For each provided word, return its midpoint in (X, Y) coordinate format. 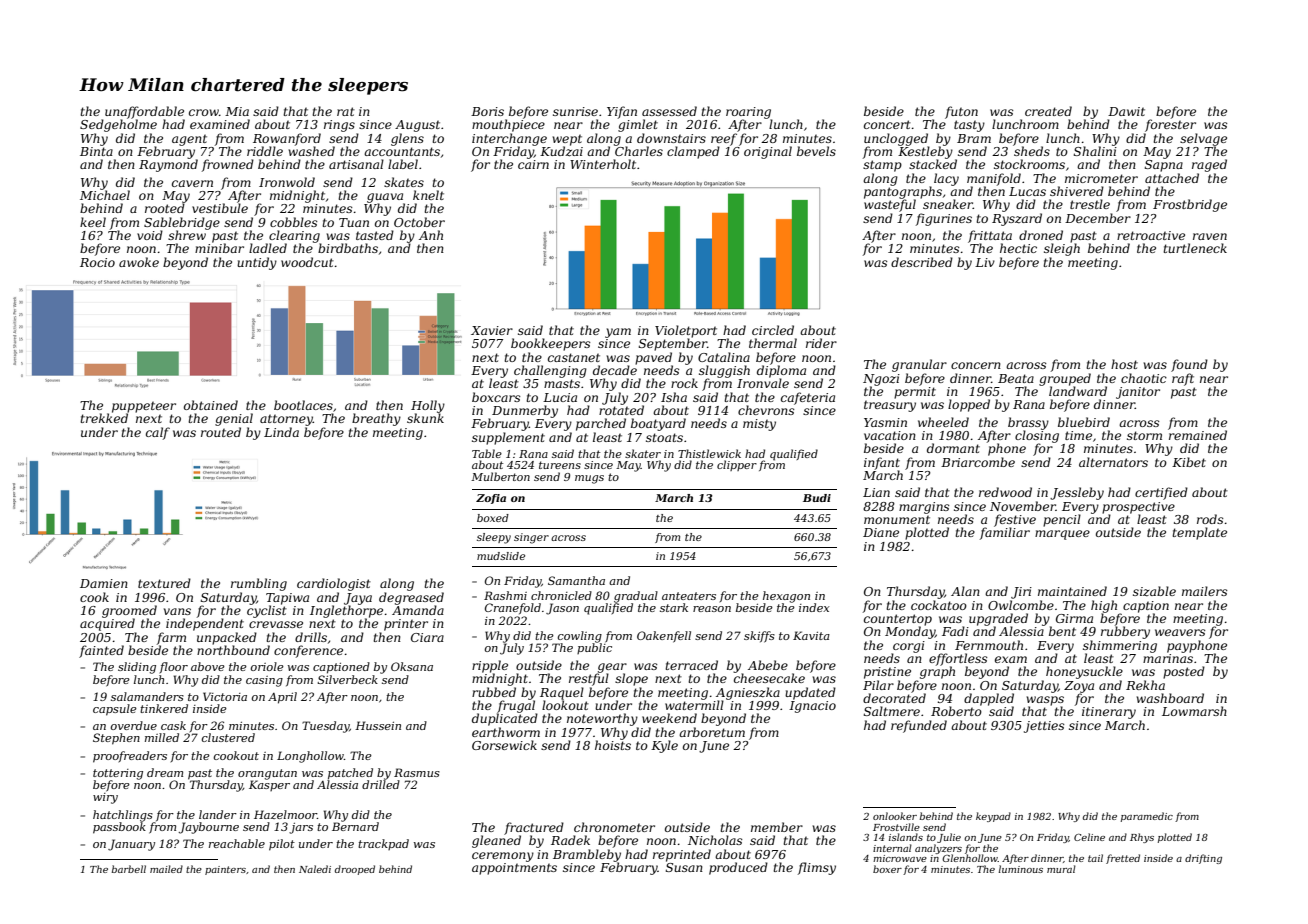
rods (1210, 519)
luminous (1020, 869)
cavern (192, 183)
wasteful (890, 205)
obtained (211, 405)
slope (631, 679)
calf (158, 433)
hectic (1018, 248)
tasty (969, 126)
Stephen (116, 739)
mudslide (501, 556)
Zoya (1079, 687)
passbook (119, 828)
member (777, 827)
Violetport (686, 331)
